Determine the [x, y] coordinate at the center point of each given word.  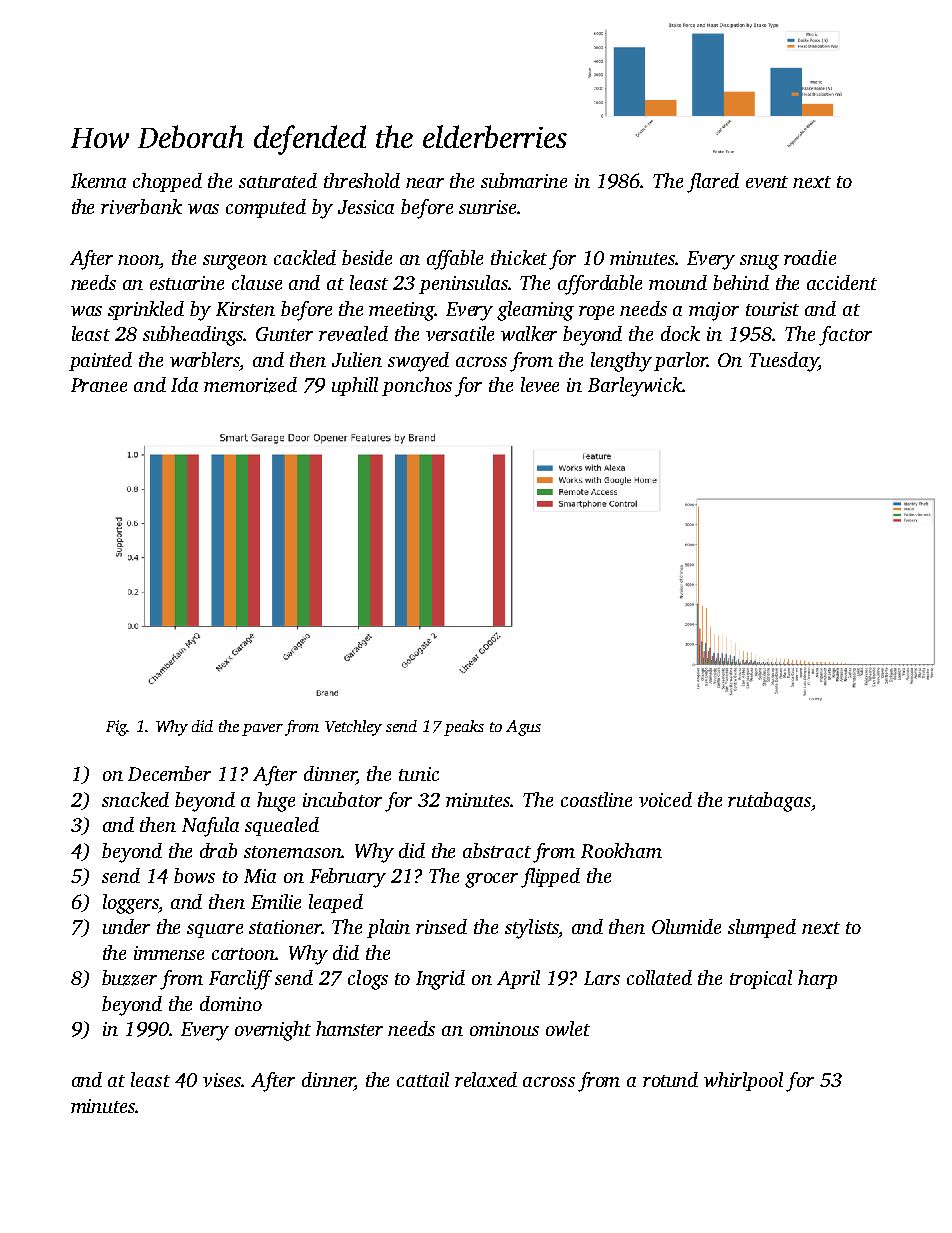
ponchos [417, 386]
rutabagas [769, 802]
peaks [464, 728]
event [767, 182]
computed [266, 208]
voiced [665, 799]
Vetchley [353, 728]
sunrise [487, 207]
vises [222, 1080]
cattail [423, 1079]
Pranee [99, 385]
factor [845, 336]
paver [262, 730]
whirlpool [743, 1081]
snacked [135, 799]
